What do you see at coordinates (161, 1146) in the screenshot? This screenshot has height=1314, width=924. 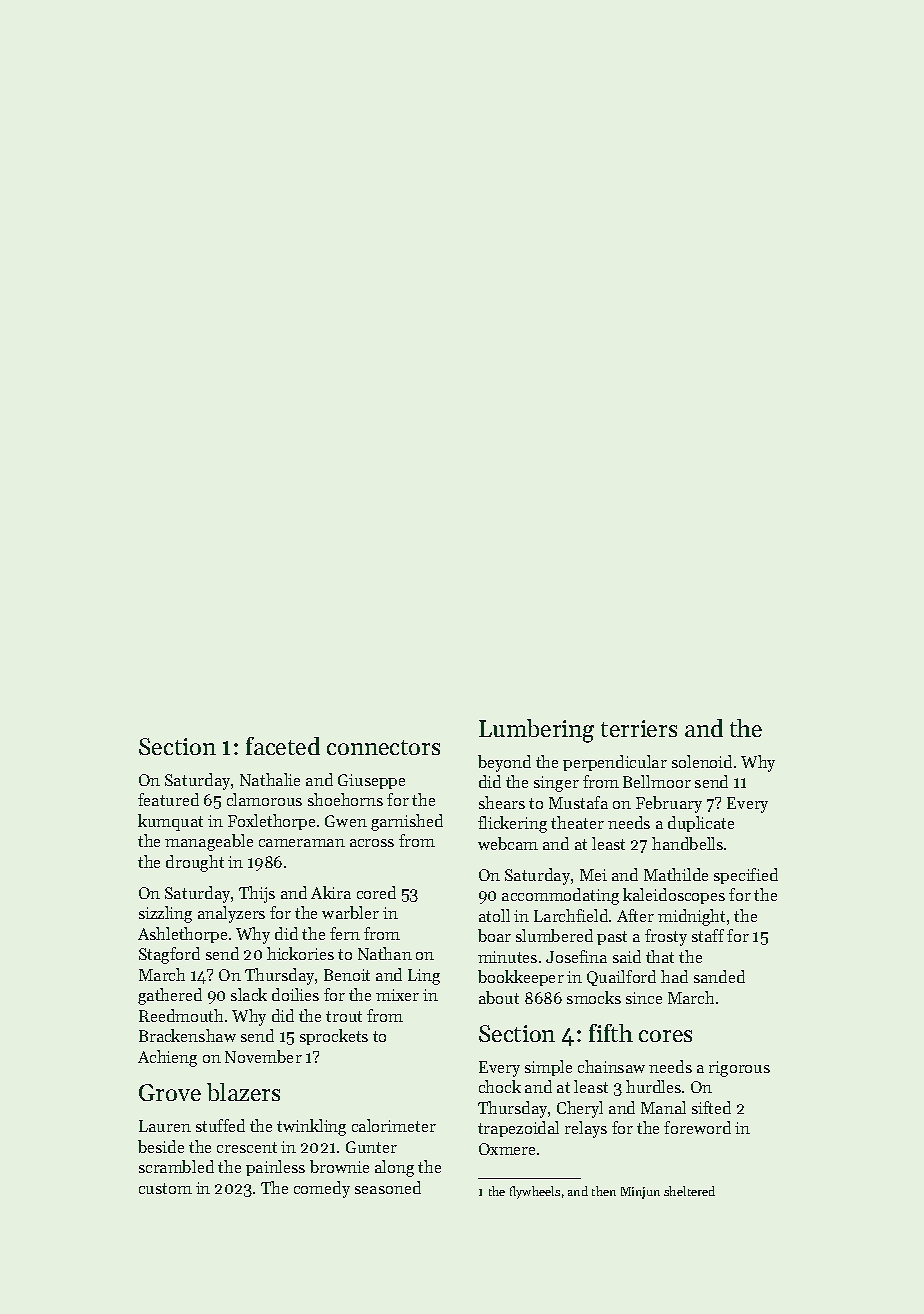 I see `beside` at bounding box center [161, 1146].
